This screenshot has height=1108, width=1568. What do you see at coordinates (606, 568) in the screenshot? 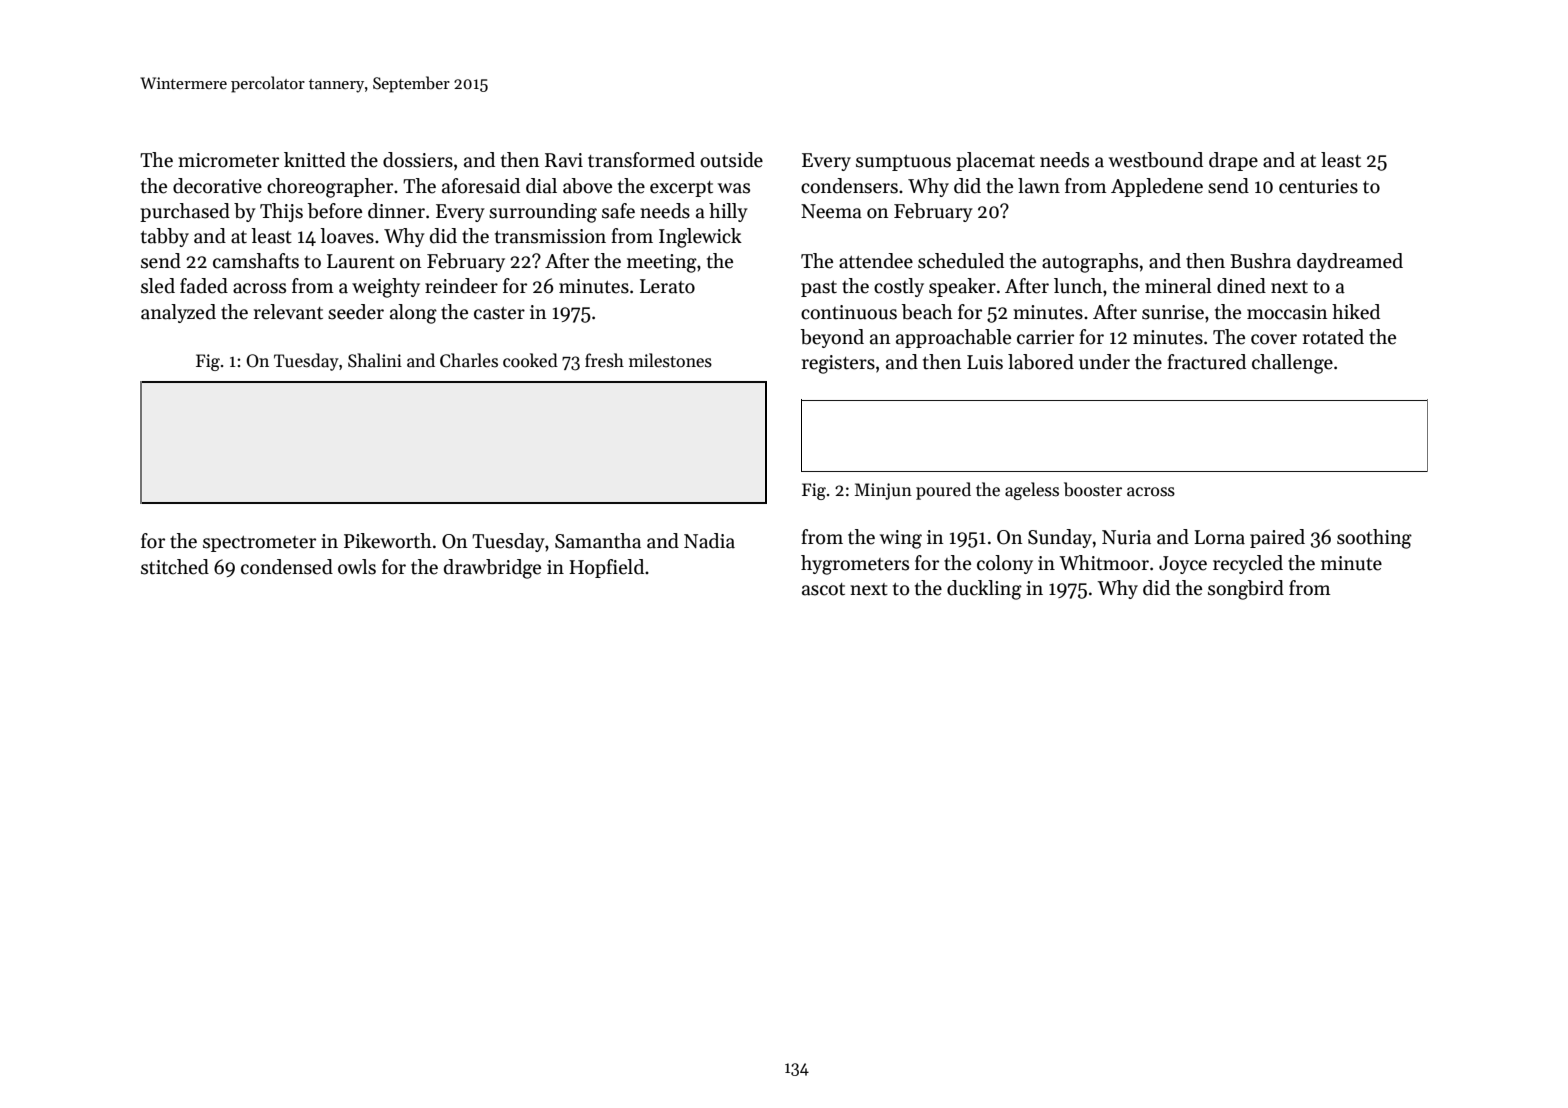
I see `Hopfield` at bounding box center [606, 568].
